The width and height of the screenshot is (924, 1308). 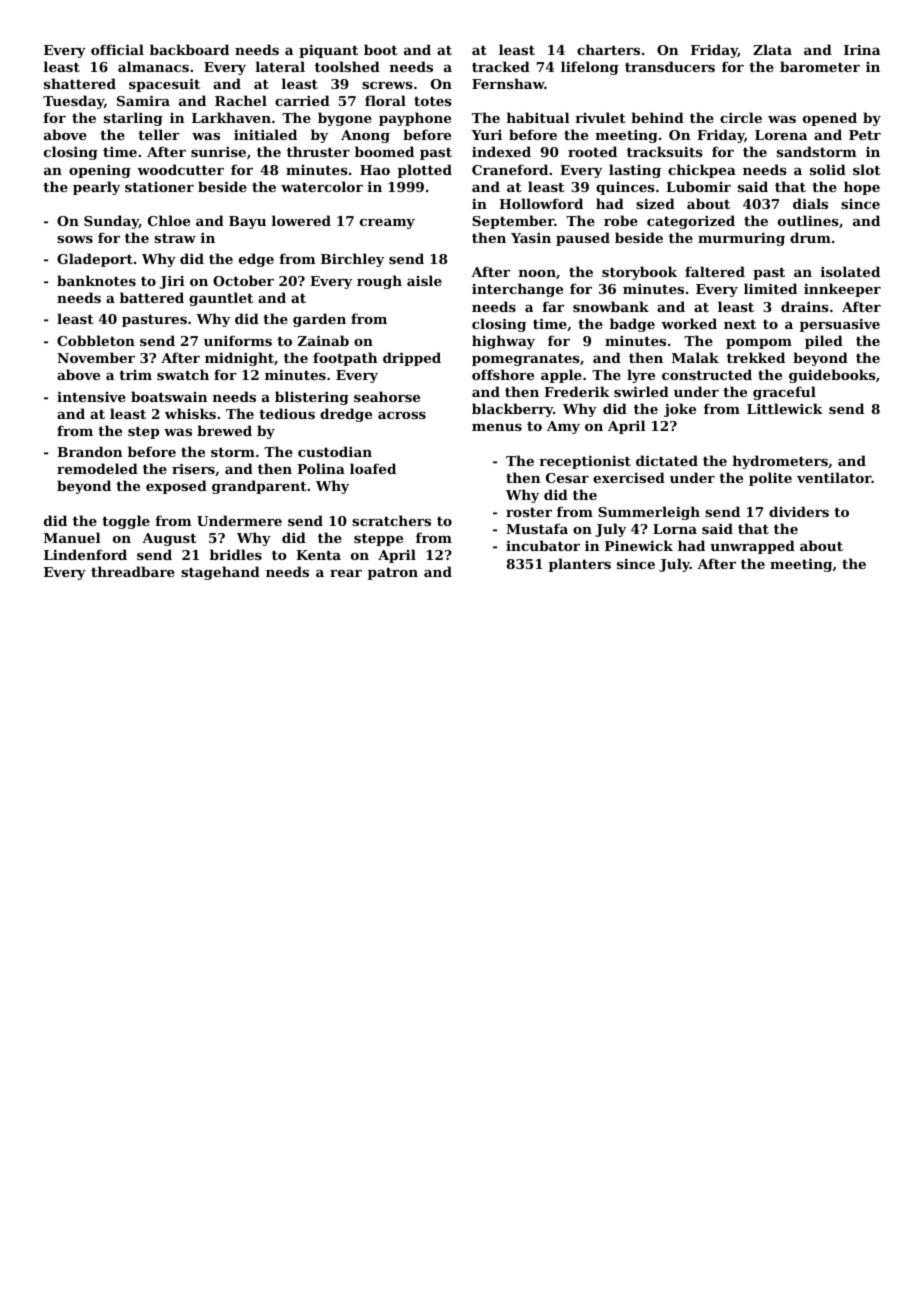 I want to click on Irina, so click(x=862, y=49).
